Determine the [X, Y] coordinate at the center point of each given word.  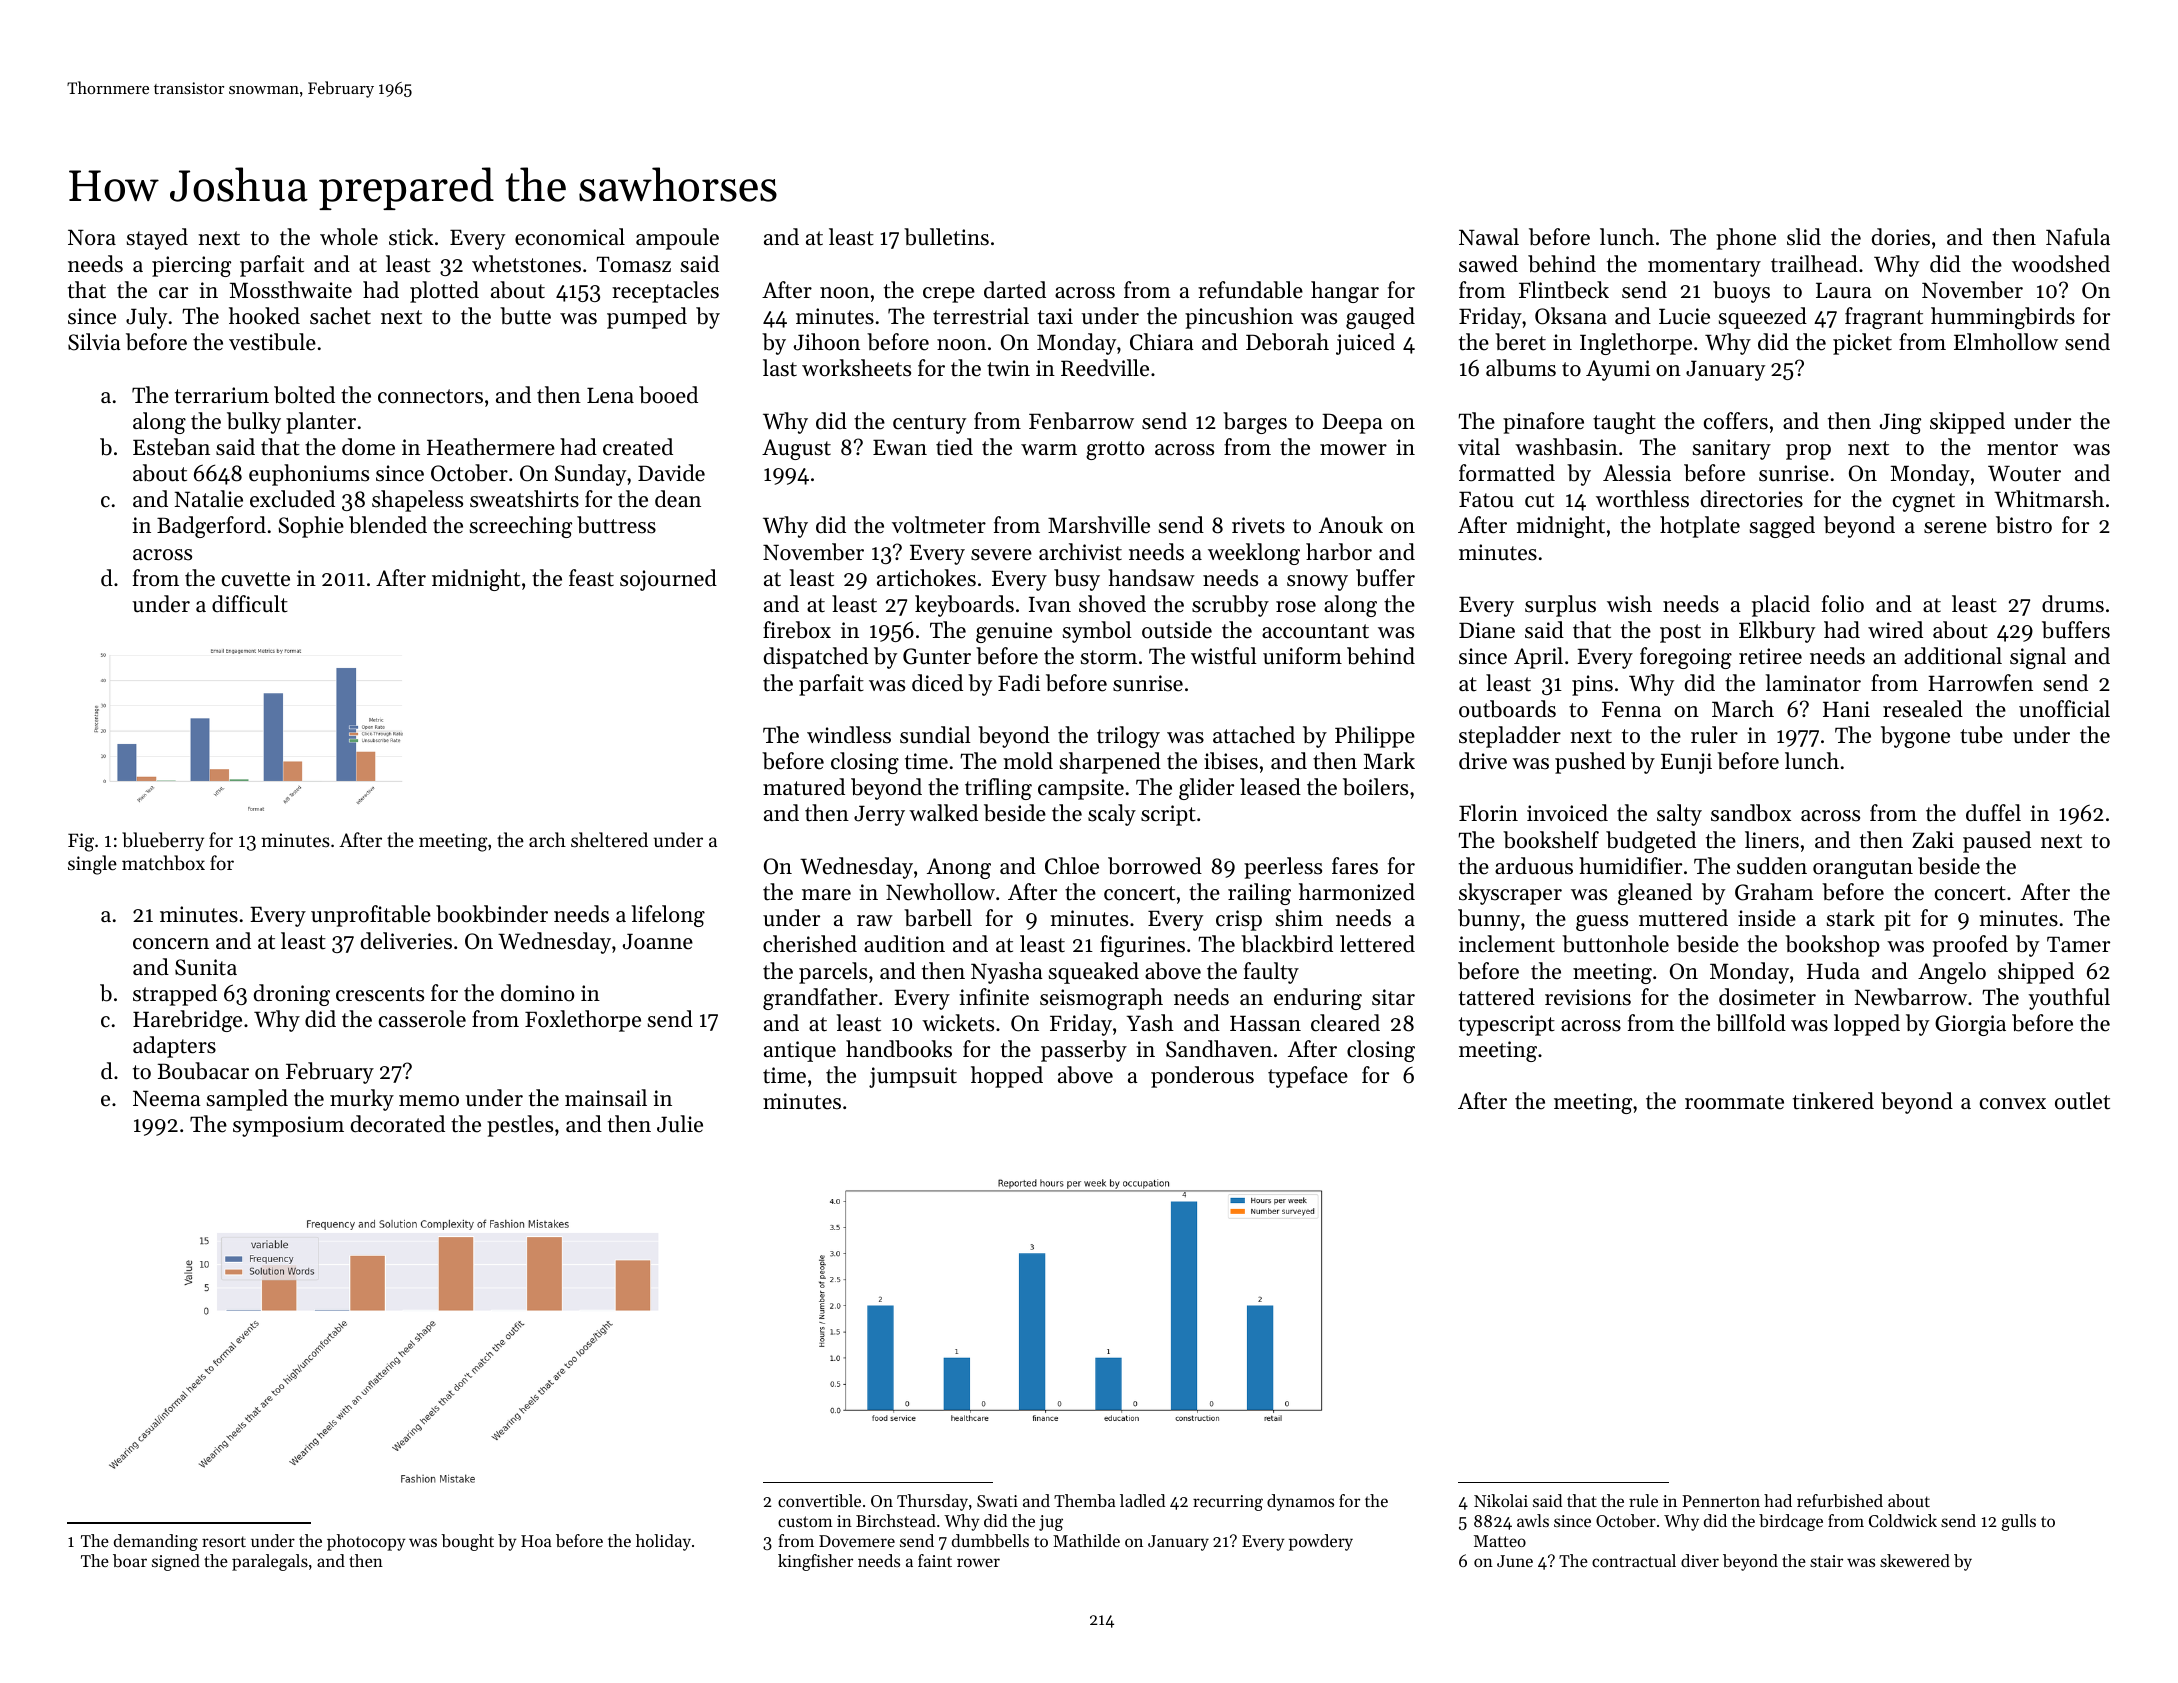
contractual [1634, 1560]
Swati [997, 1501]
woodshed [2061, 264]
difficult [250, 604]
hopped [1007, 1077]
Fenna [1631, 710]
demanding [156, 1542]
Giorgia [1970, 1025]
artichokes [926, 578]
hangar [1345, 292]
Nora [92, 237]
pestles [520, 1126]
